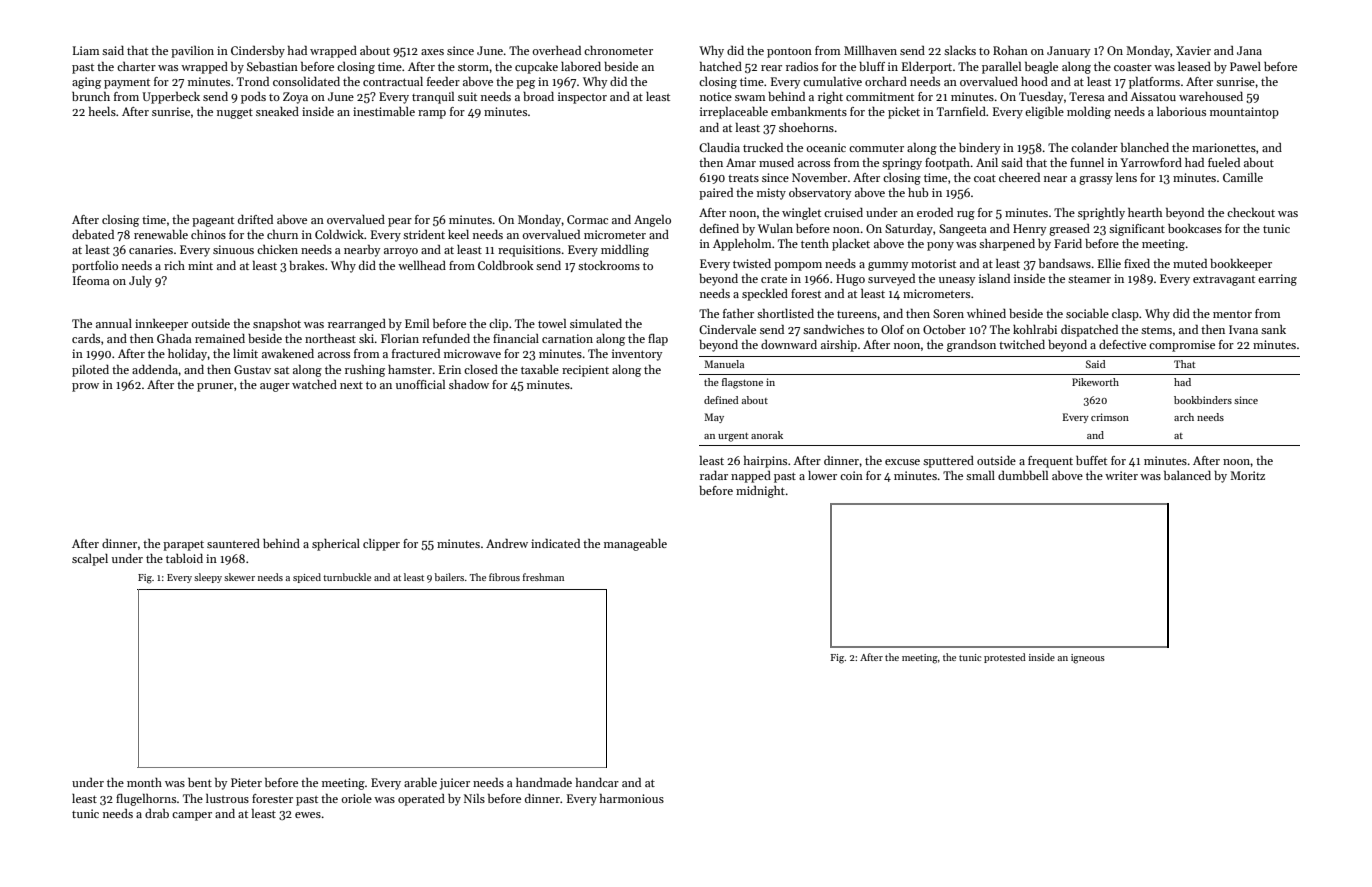 This document has height=887, width=1372. I want to click on igneous, so click(1088, 659).
